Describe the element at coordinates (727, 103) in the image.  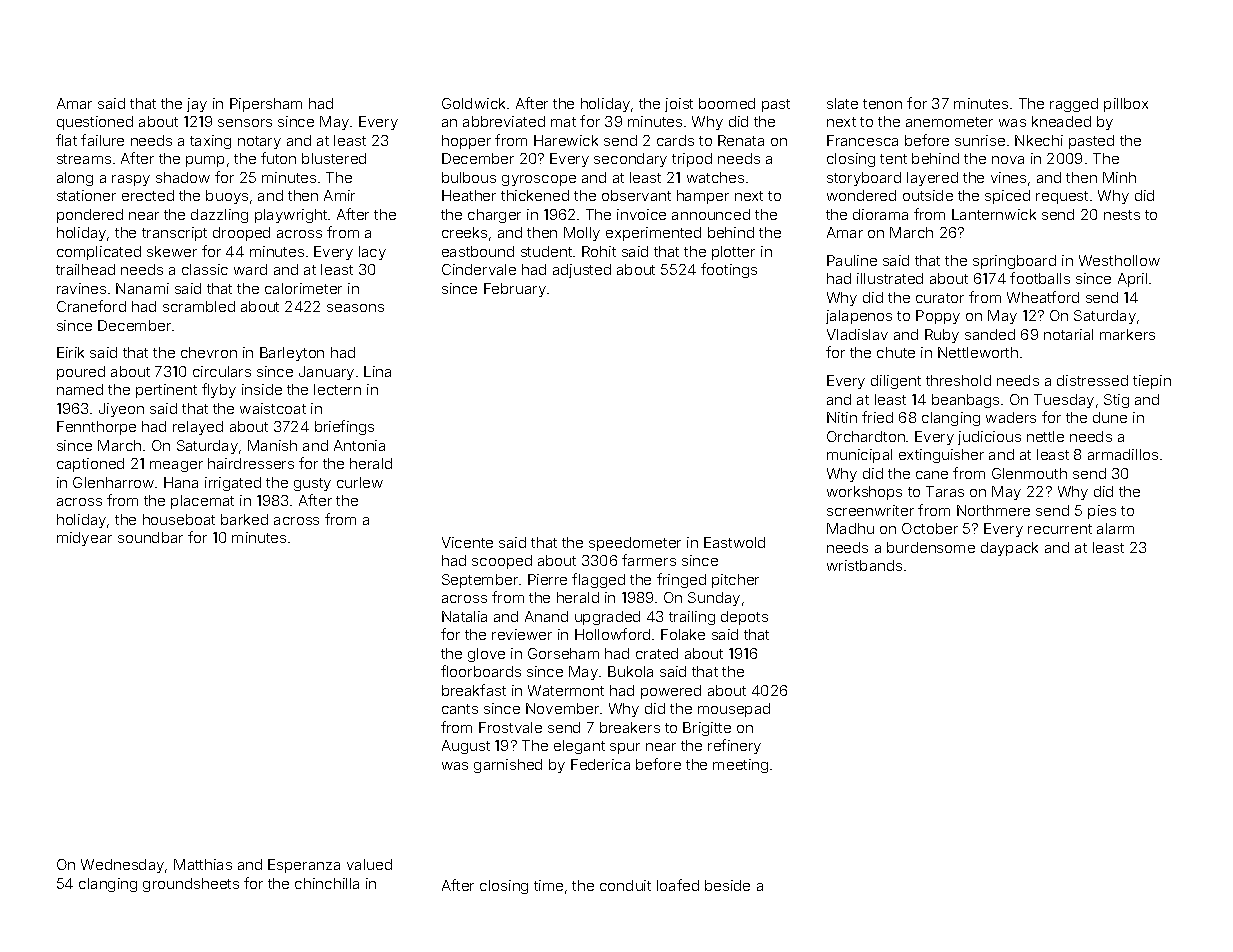
I see `boomed` at that location.
